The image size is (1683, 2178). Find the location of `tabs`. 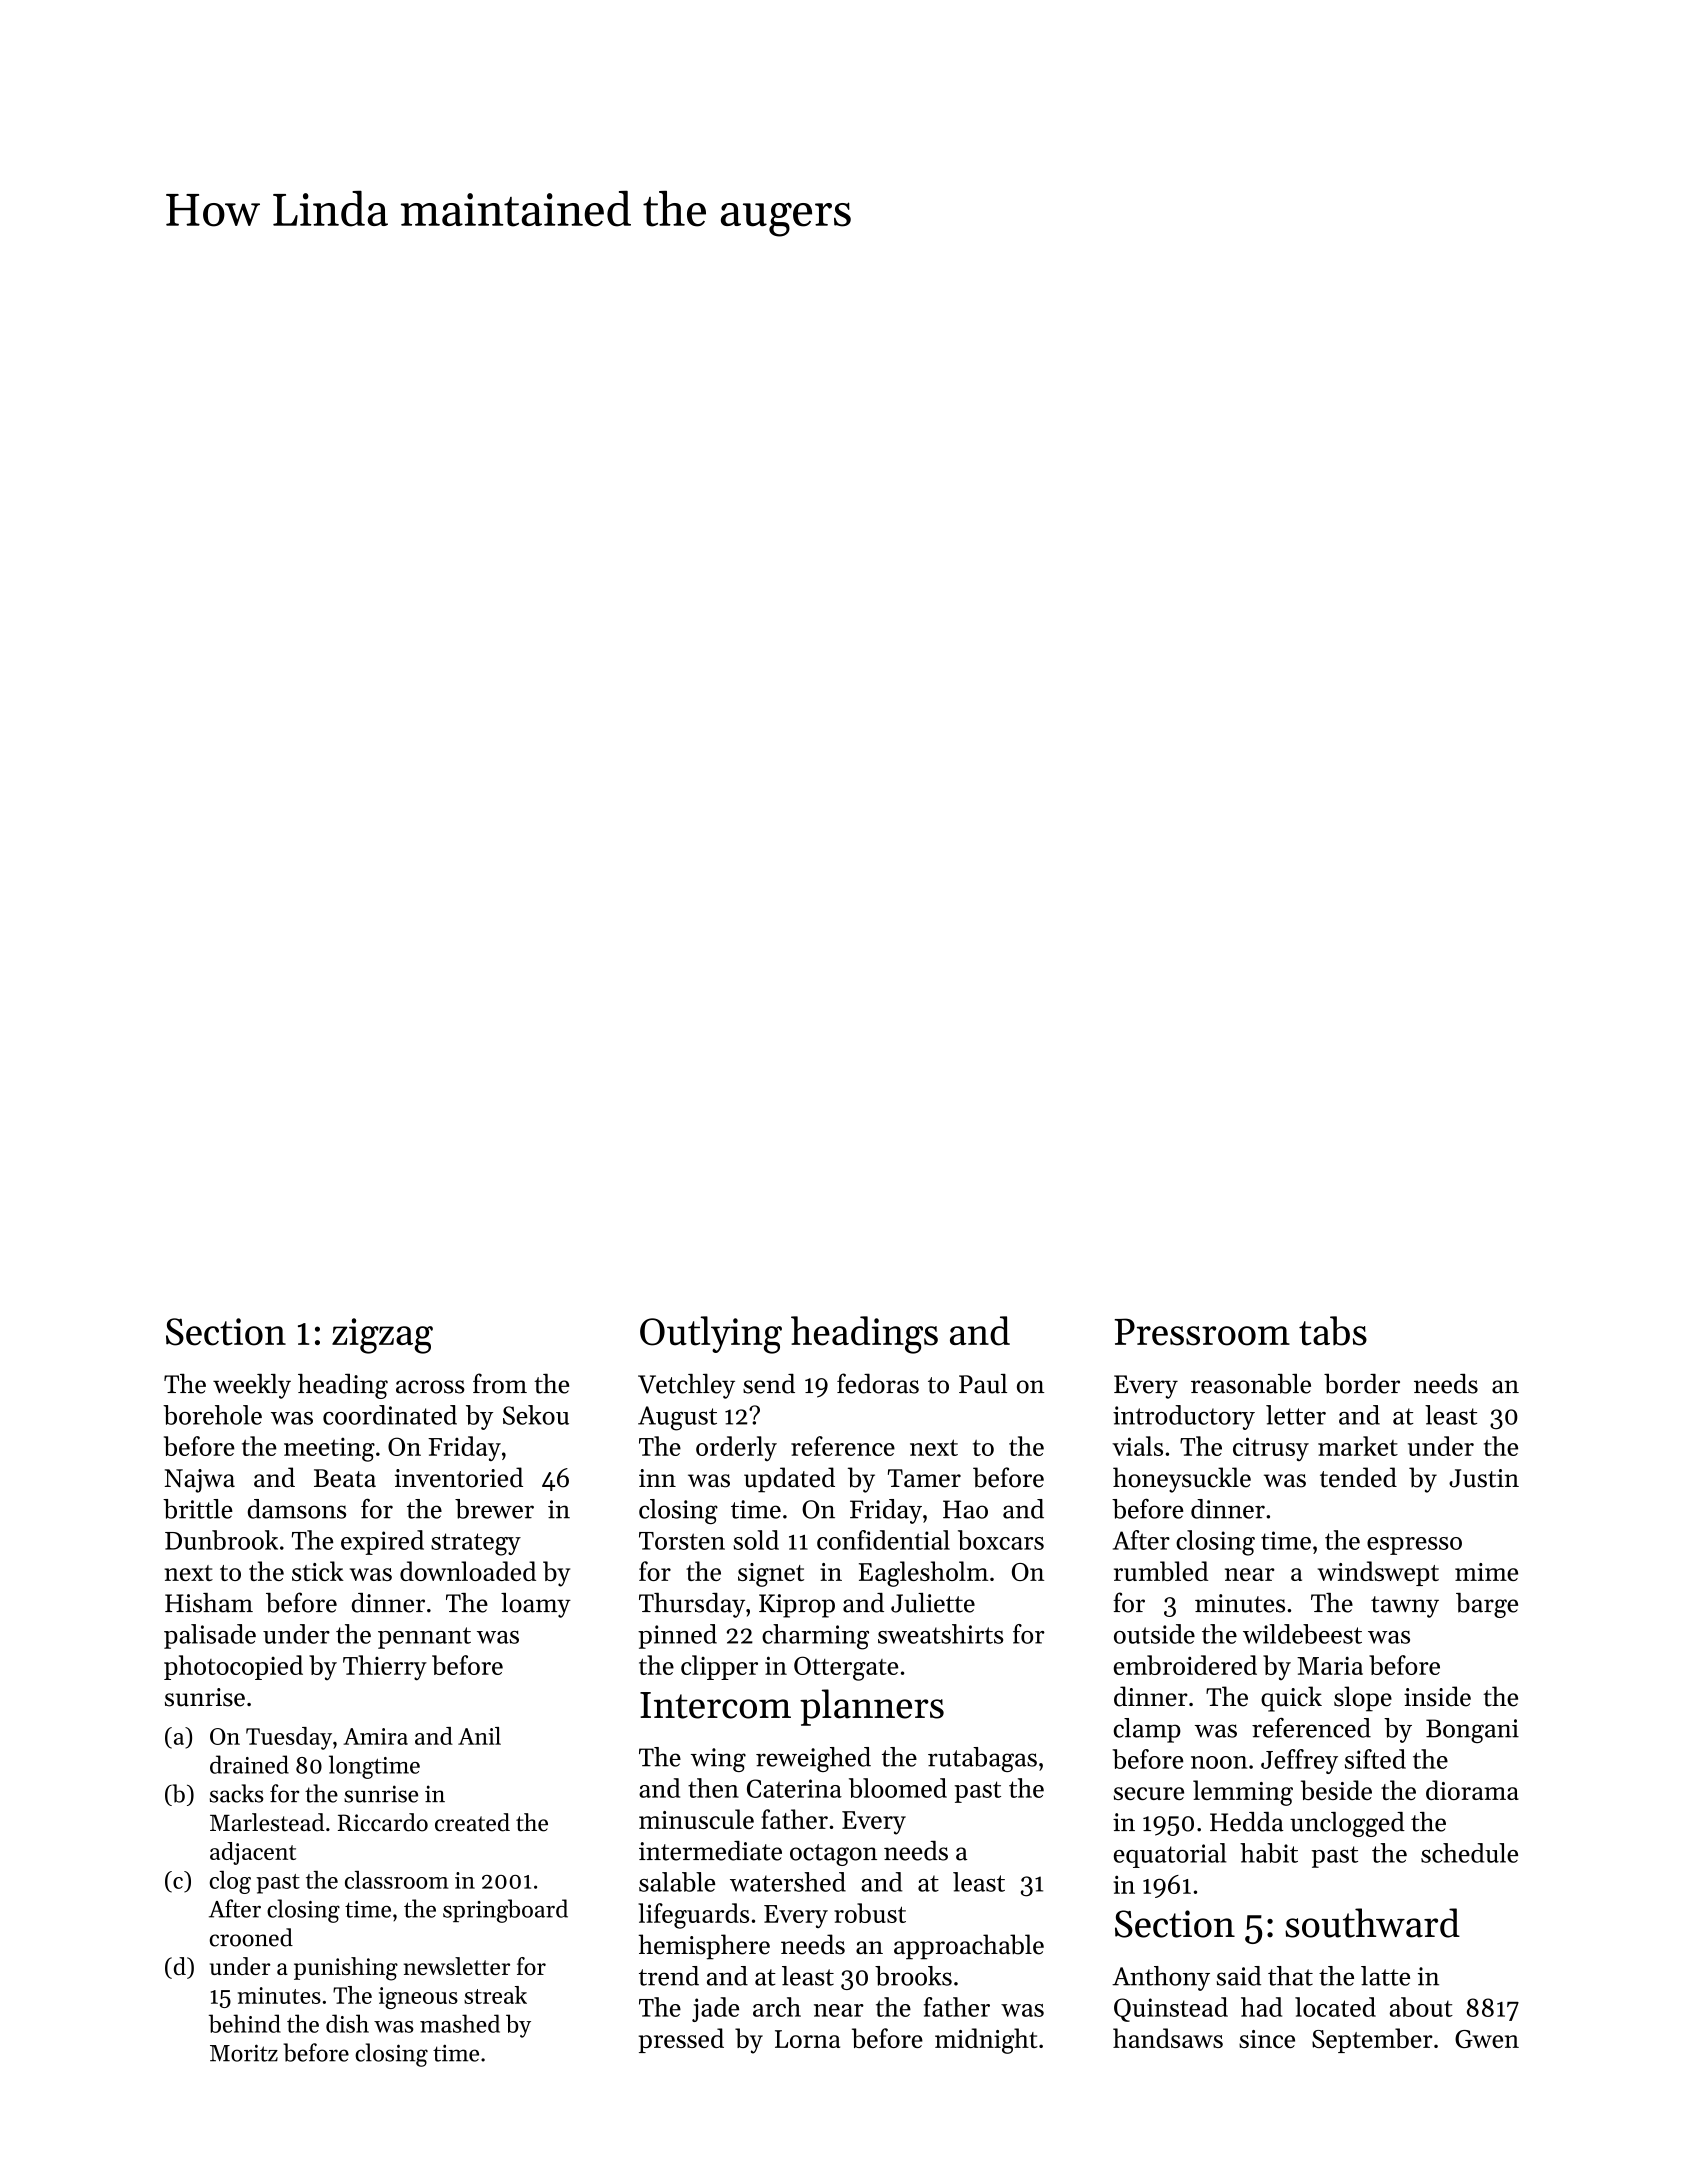

tabs is located at coordinates (1333, 1331).
